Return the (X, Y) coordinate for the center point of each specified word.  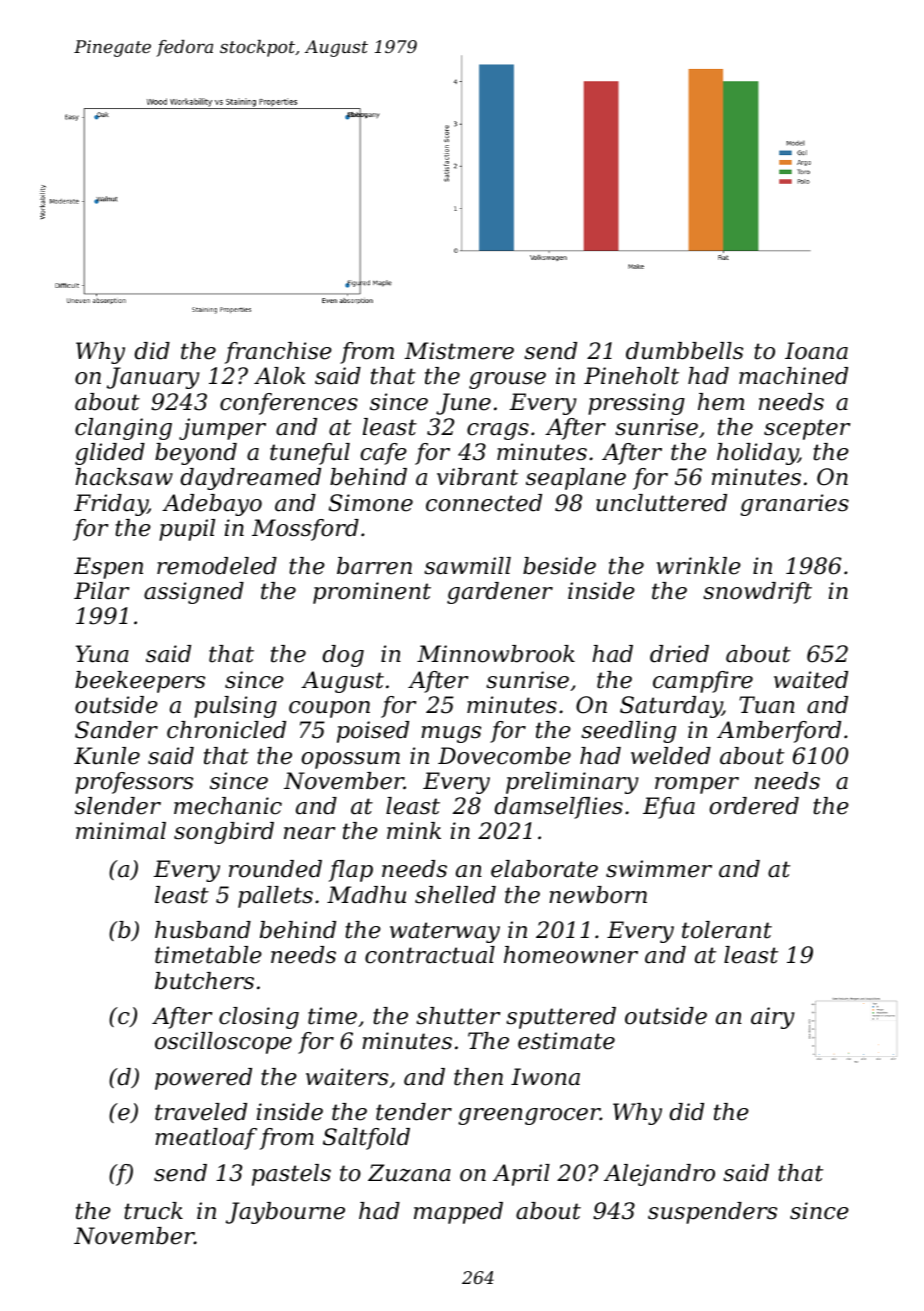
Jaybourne (285, 1213)
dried (679, 654)
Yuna (102, 654)
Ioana (816, 351)
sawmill (467, 566)
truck (153, 1211)
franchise (278, 353)
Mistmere (459, 351)
